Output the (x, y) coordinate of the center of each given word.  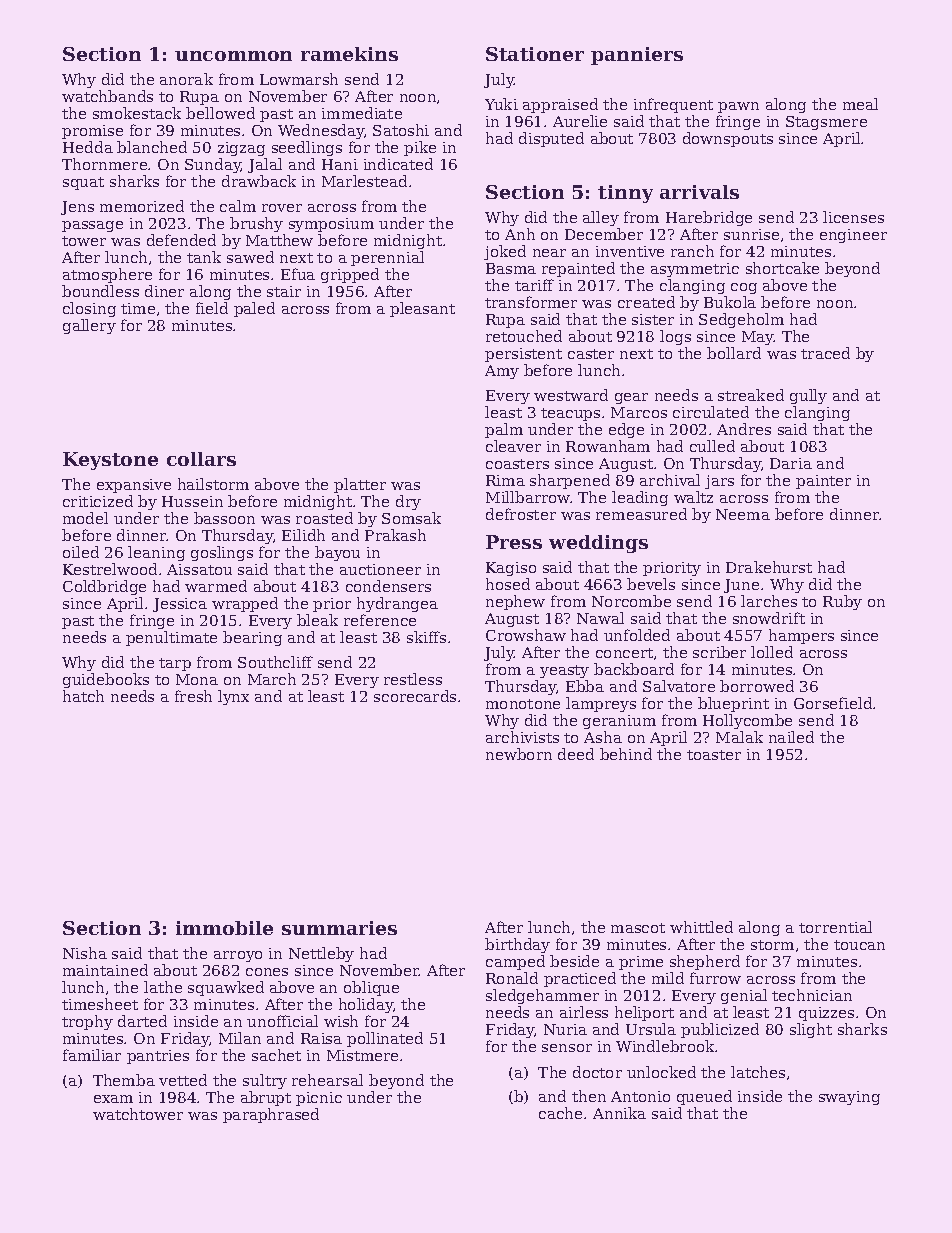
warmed (216, 586)
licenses (853, 217)
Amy (502, 372)
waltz (693, 497)
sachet (276, 1055)
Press (514, 542)
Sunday (213, 165)
